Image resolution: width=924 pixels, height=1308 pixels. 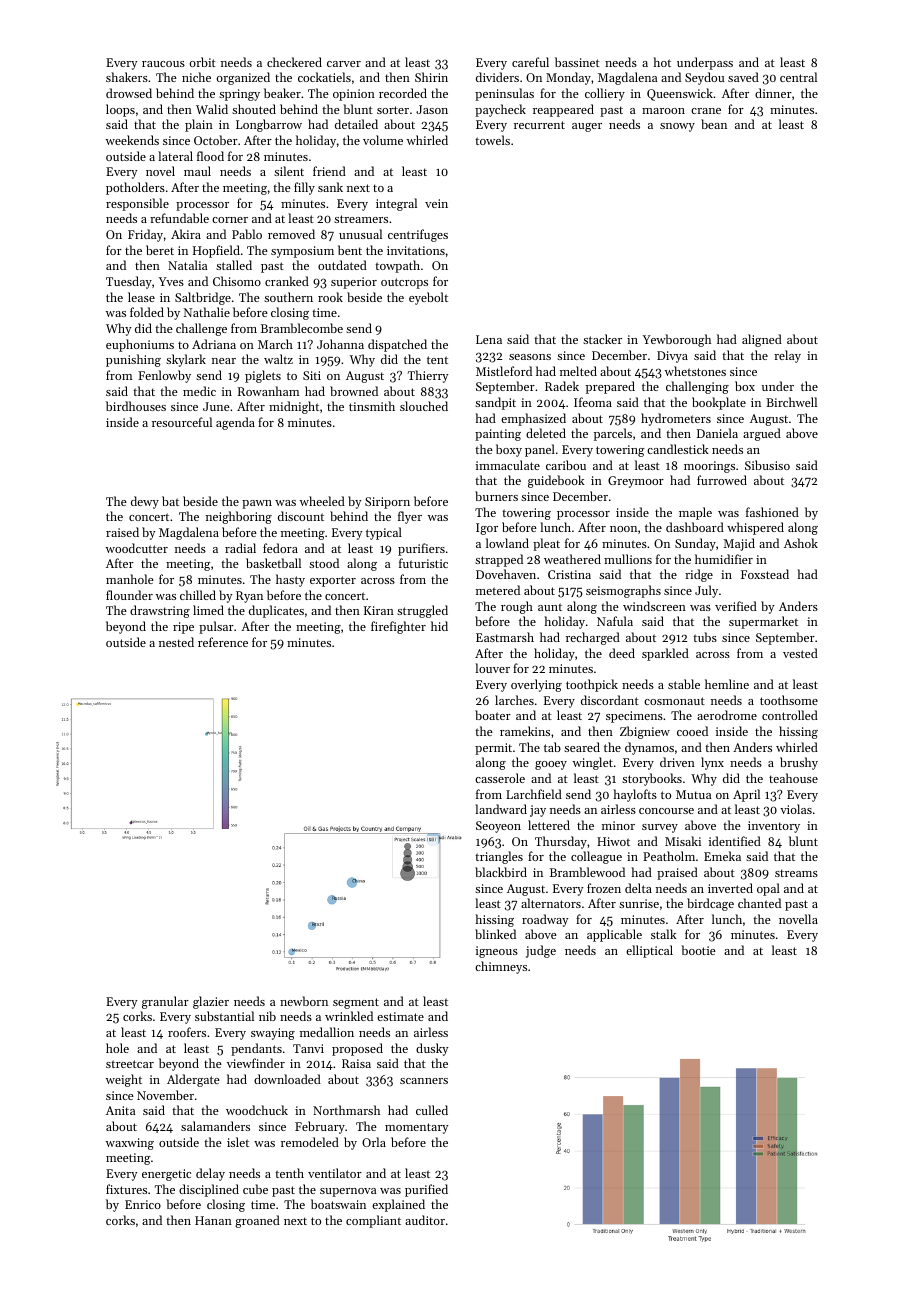 I want to click on careful, so click(x=530, y=62).
